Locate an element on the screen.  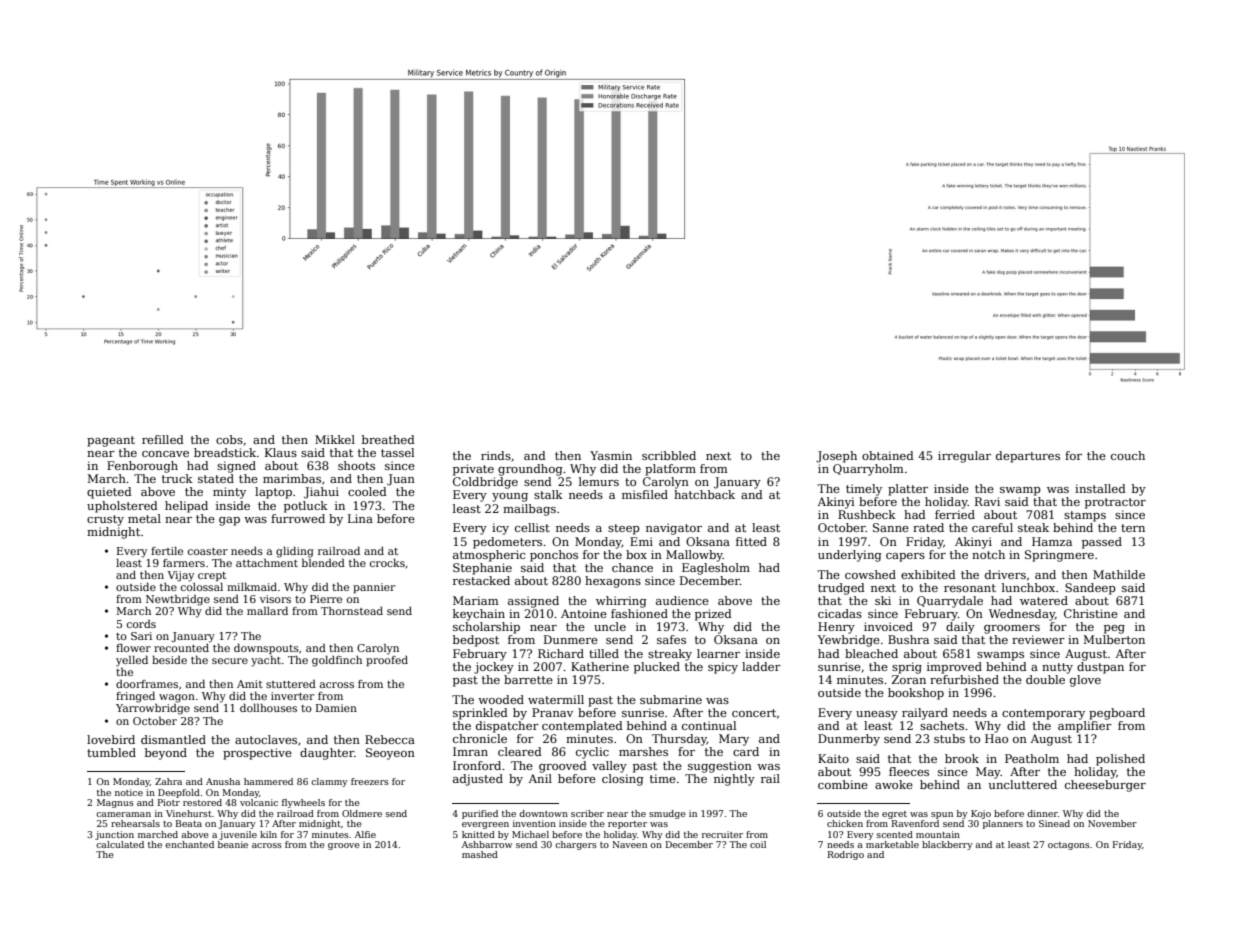
ladder is located at coordinates (761, 666).
